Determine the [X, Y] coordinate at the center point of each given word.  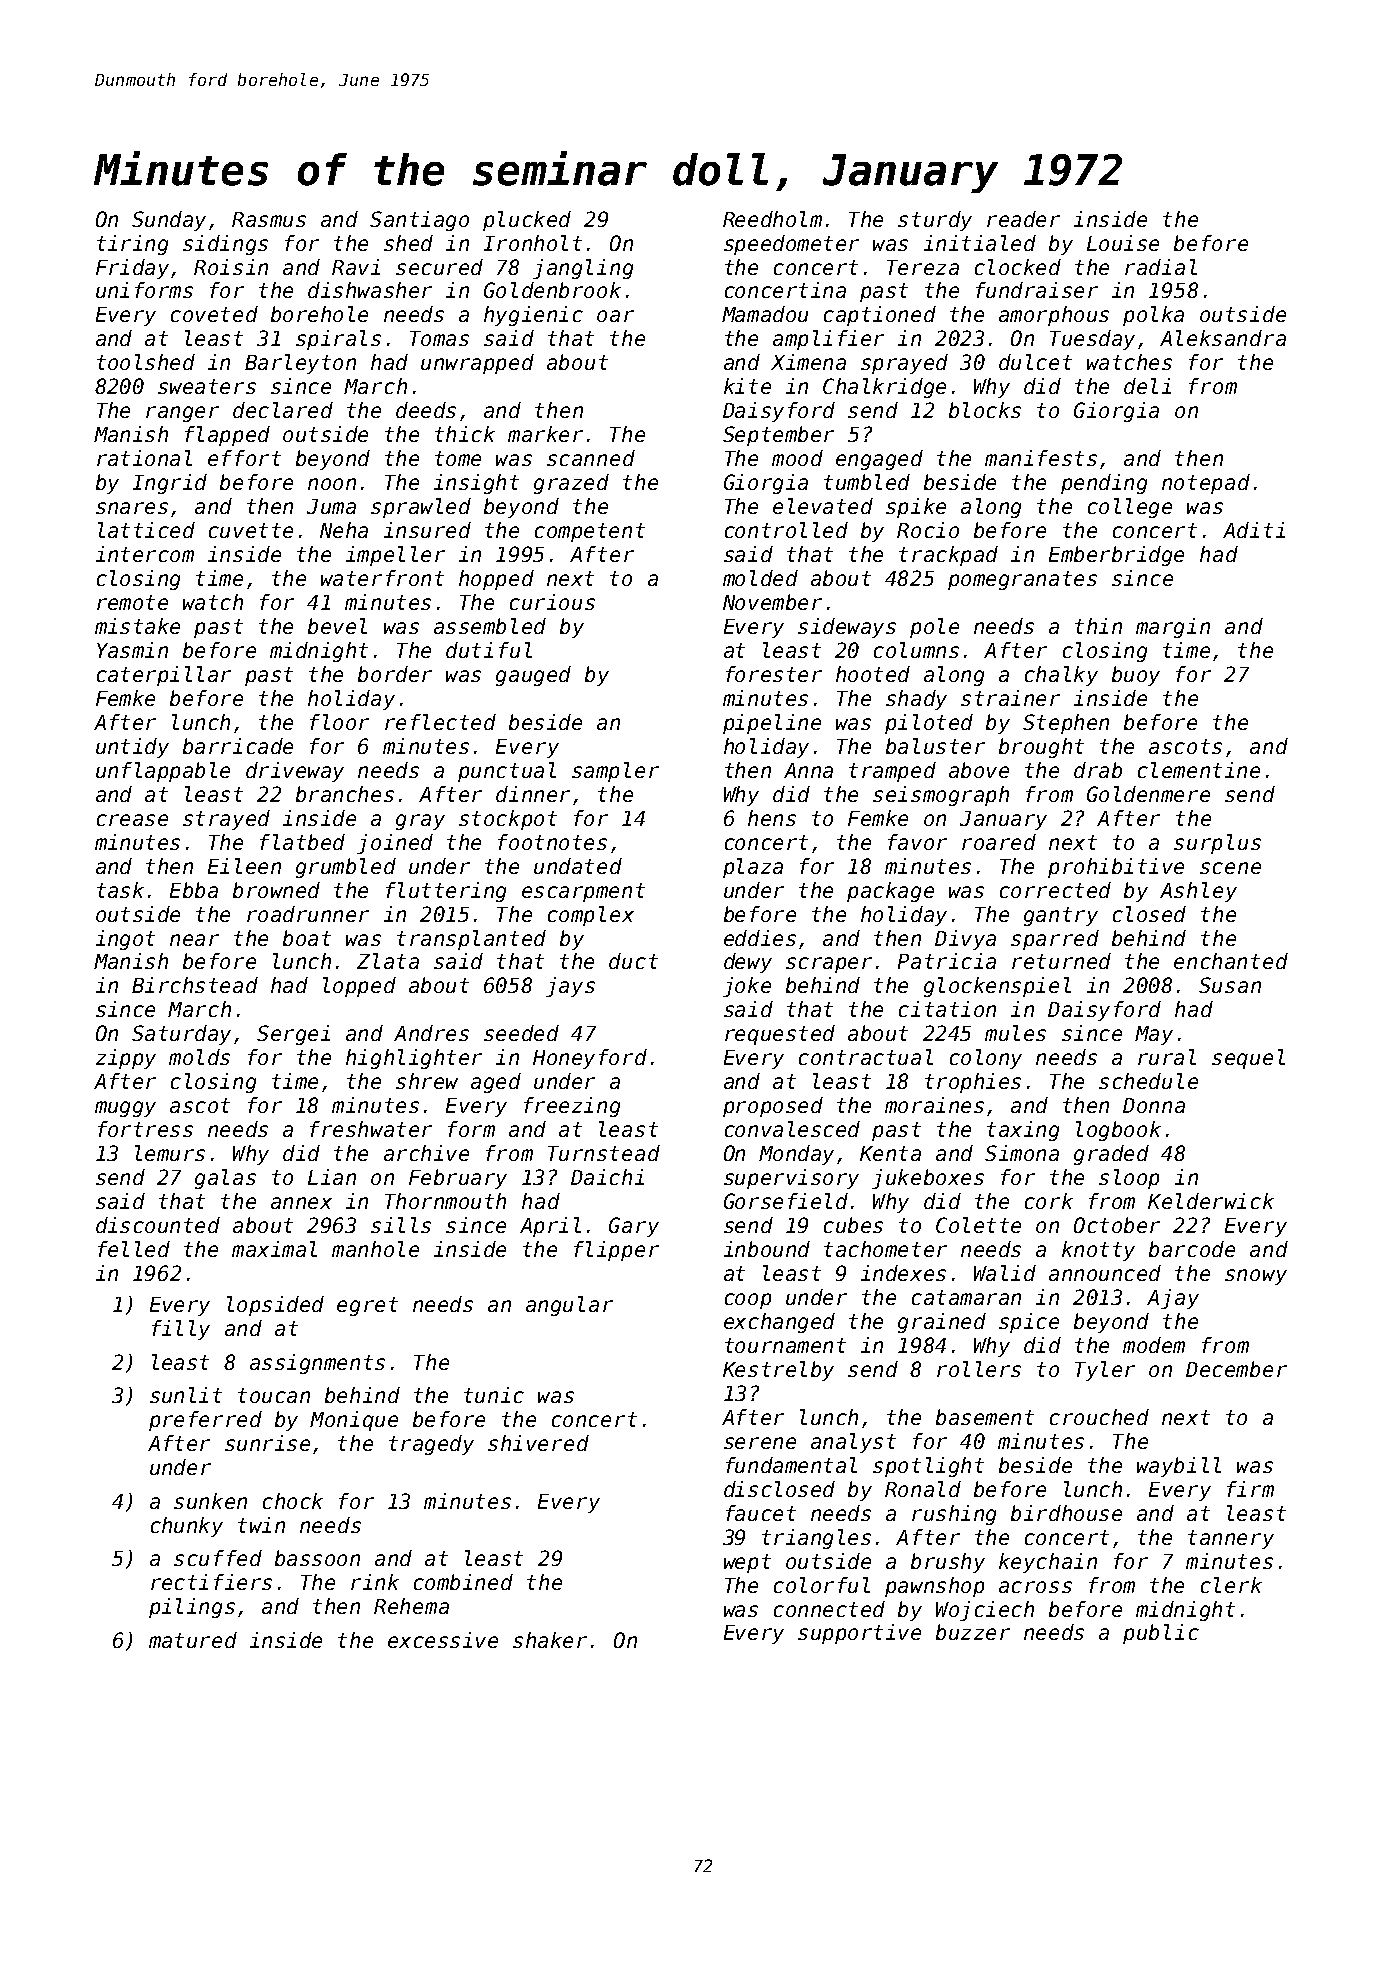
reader [1023, 219]
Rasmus [269, 219]
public [1161, 1634]
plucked [527, 221]
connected [829, 1609]
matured [193, 1640]
